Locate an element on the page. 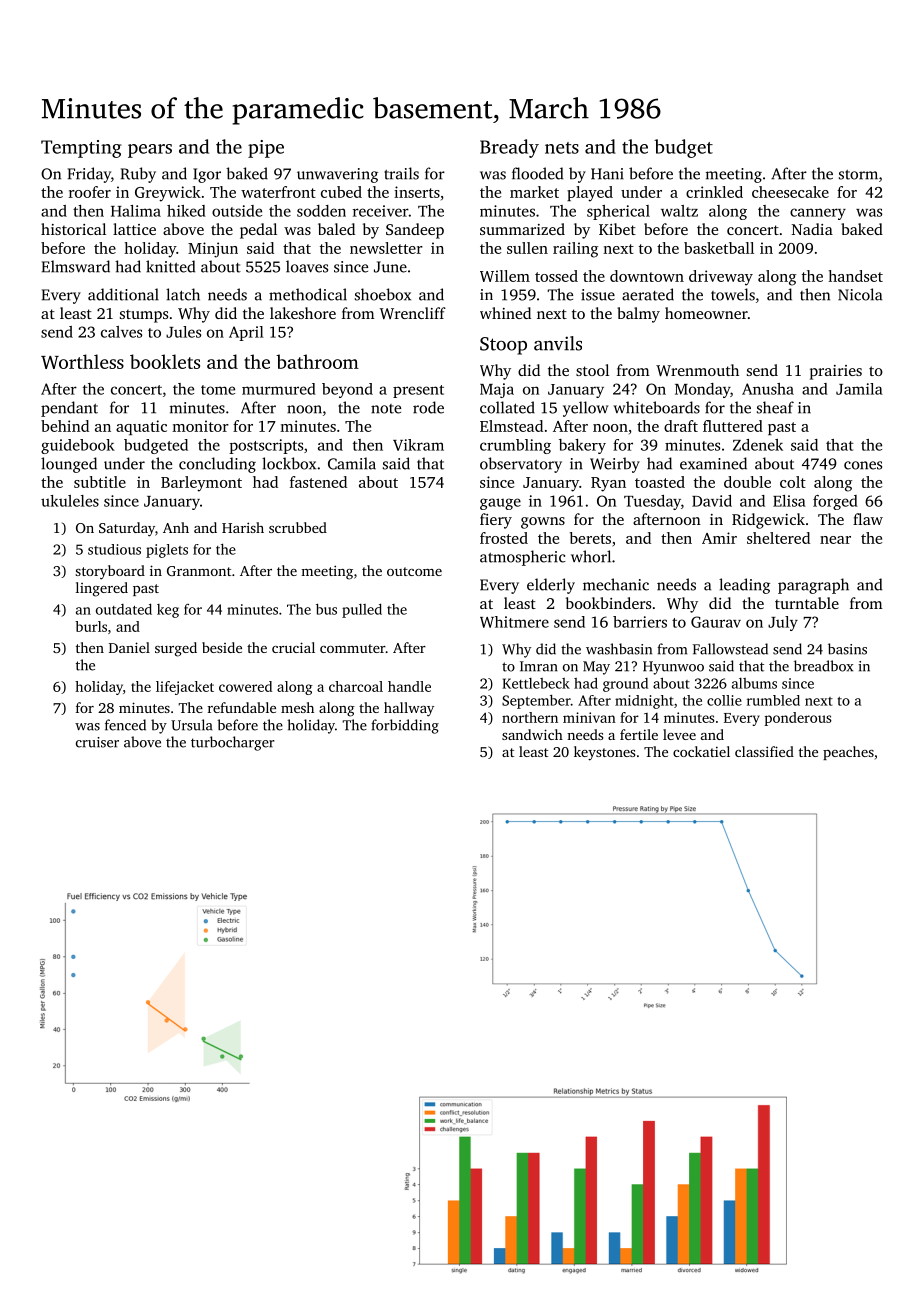 The image size is (924, 1308). Gaurav is located at coordinates (716, 622).
